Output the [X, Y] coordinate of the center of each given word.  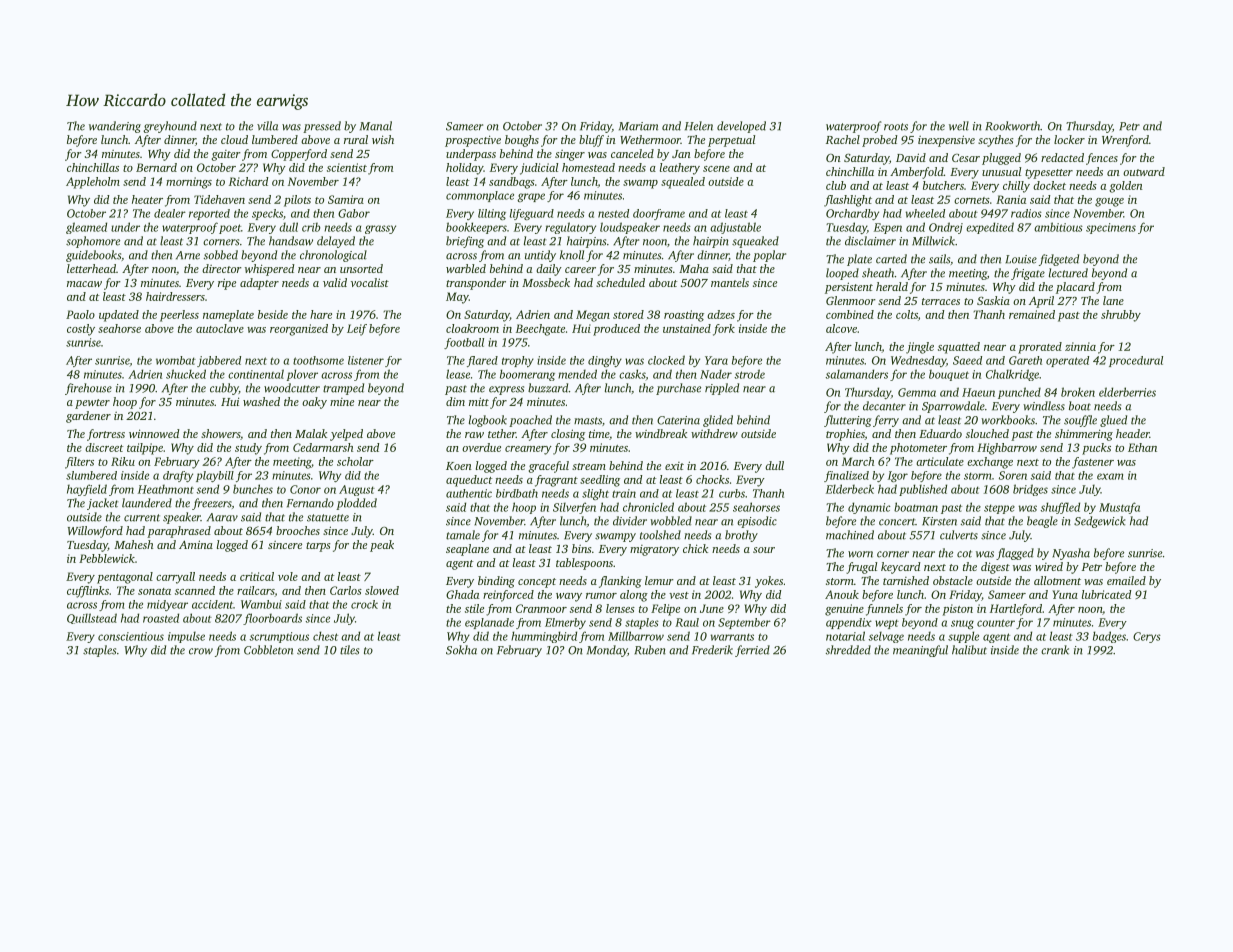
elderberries [1127, 392]
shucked [186, 374]
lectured [1068, 273]
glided [718, 421]
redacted [1062, 157]
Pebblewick [107, 558]
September [744, 623]
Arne [188, 255]
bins [582, 548]
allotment [1057, 580]
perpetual [731, 141]
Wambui [261, 604]
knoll [572, 255]
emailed [1126, 580]
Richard [249, 181]
